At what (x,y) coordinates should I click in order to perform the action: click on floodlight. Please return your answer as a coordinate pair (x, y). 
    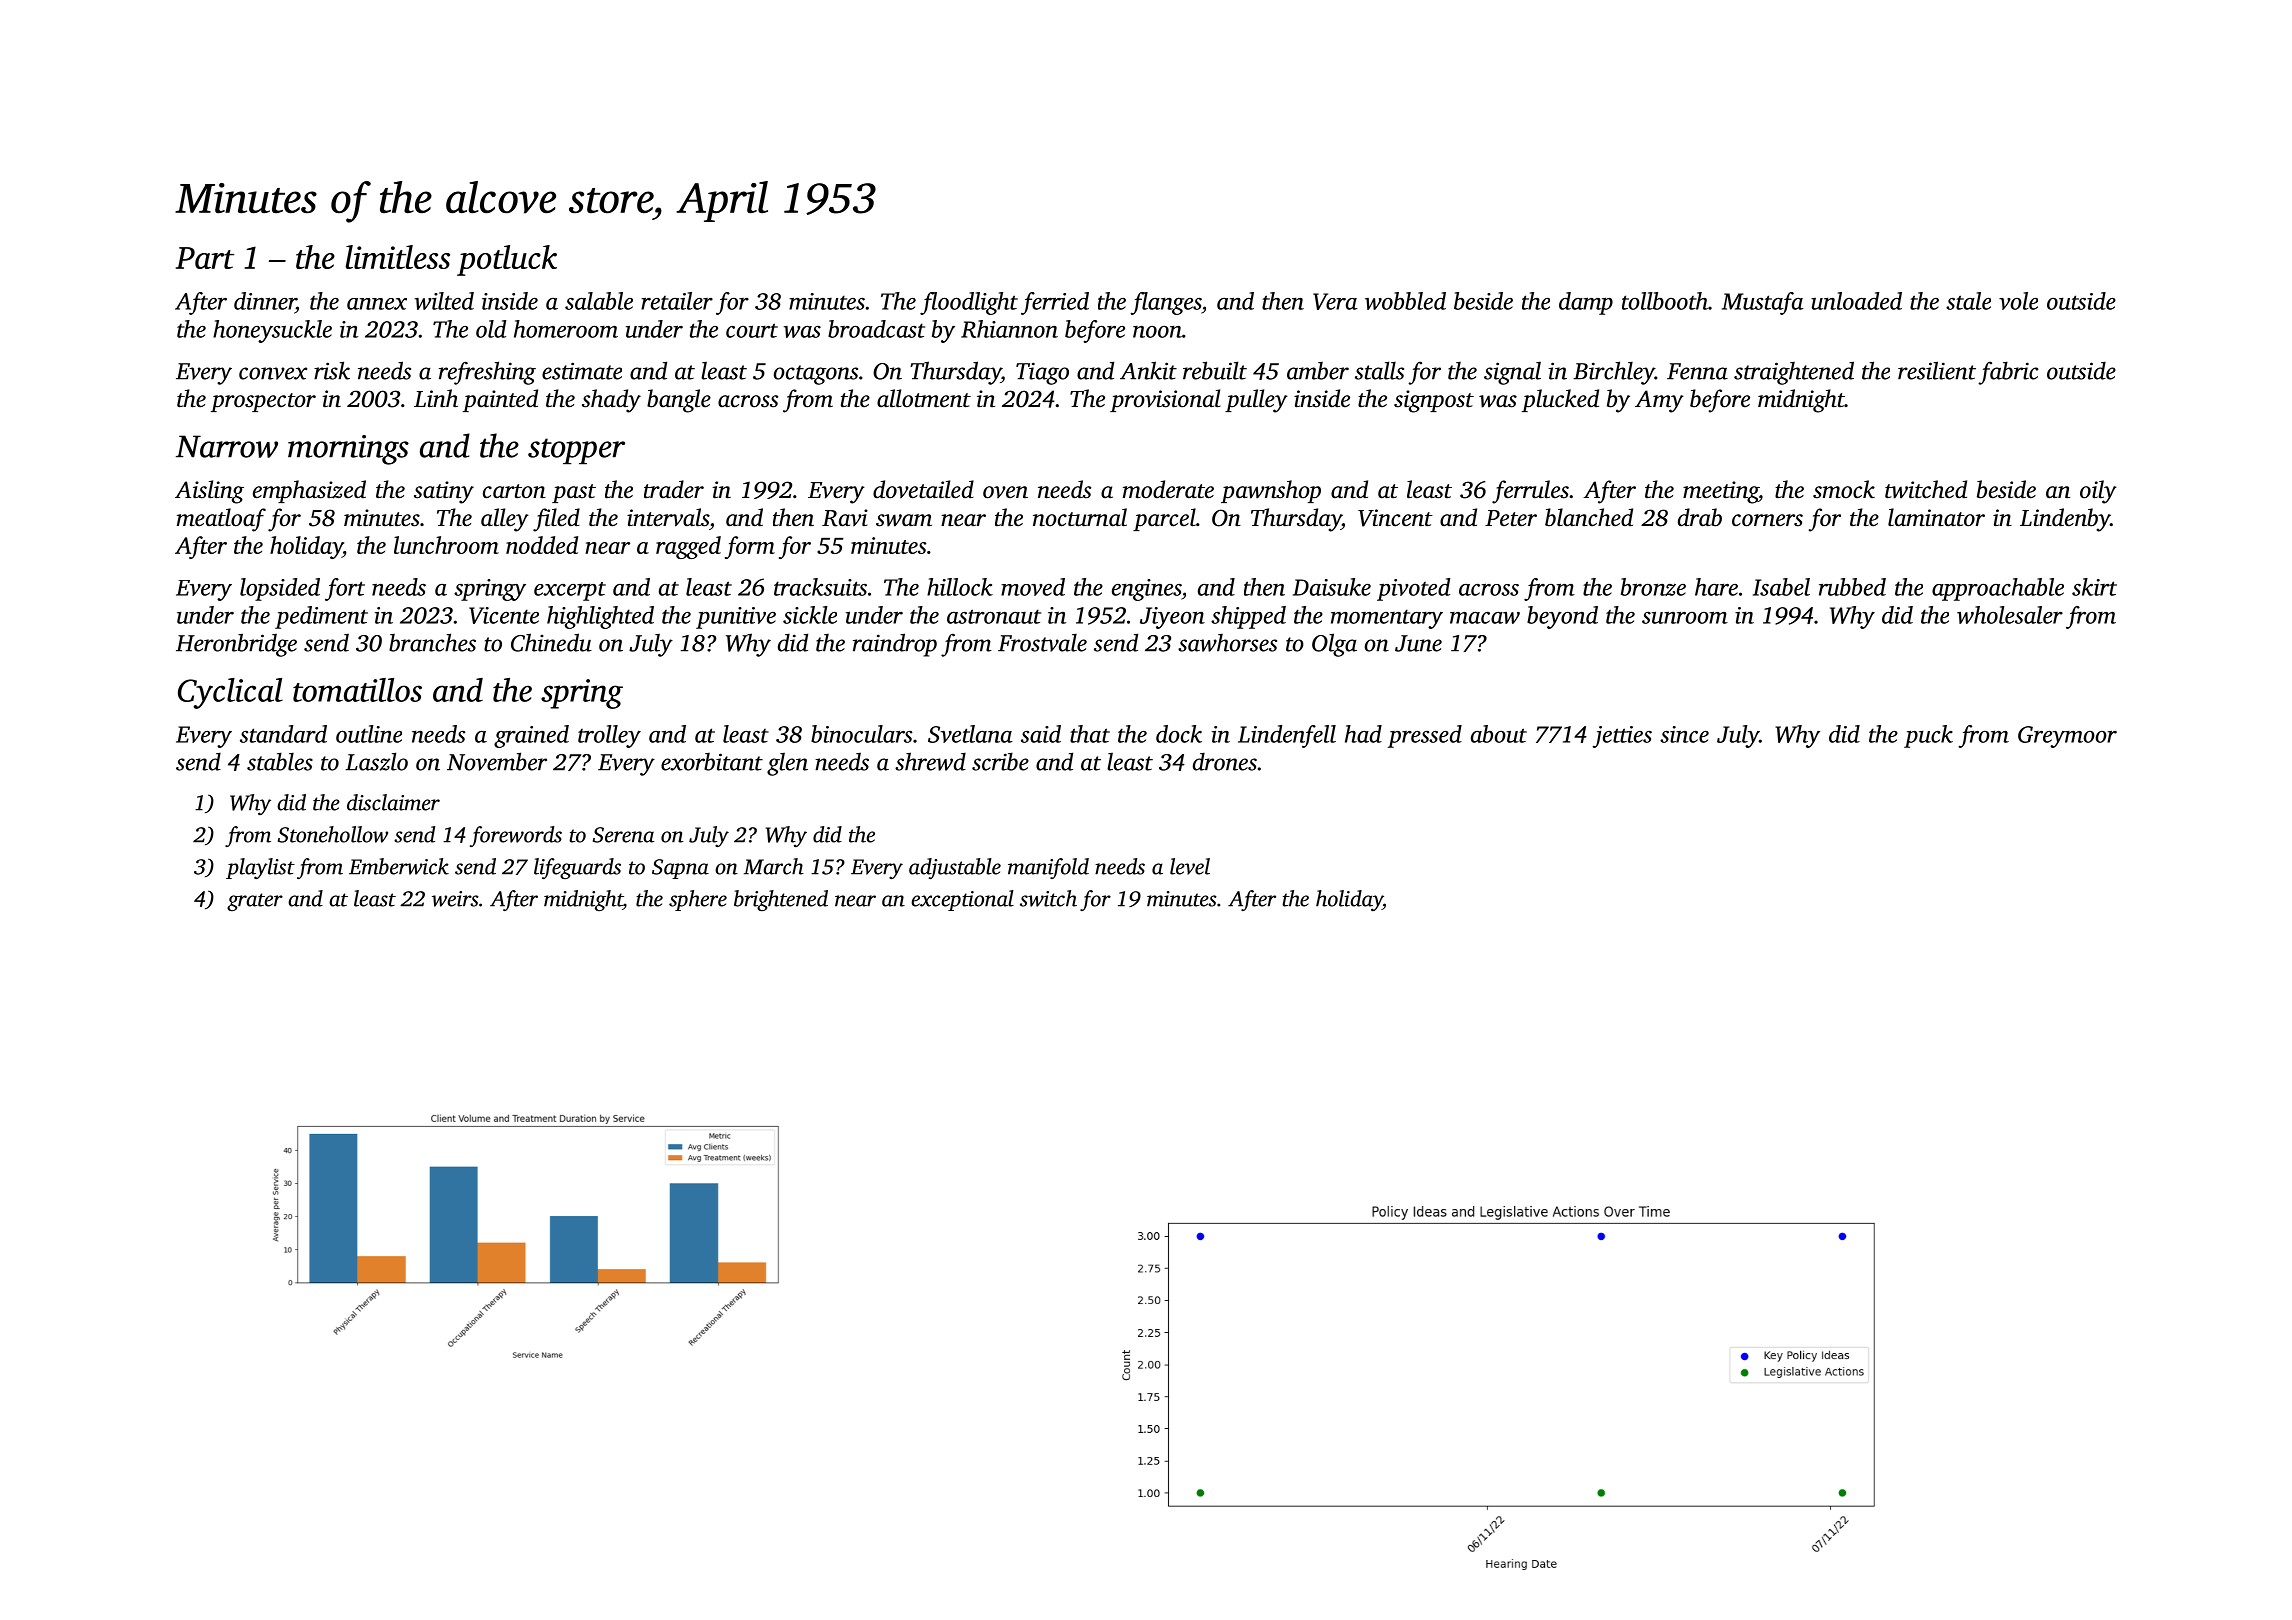
    Looking at the image, I should click on (969, 303).
